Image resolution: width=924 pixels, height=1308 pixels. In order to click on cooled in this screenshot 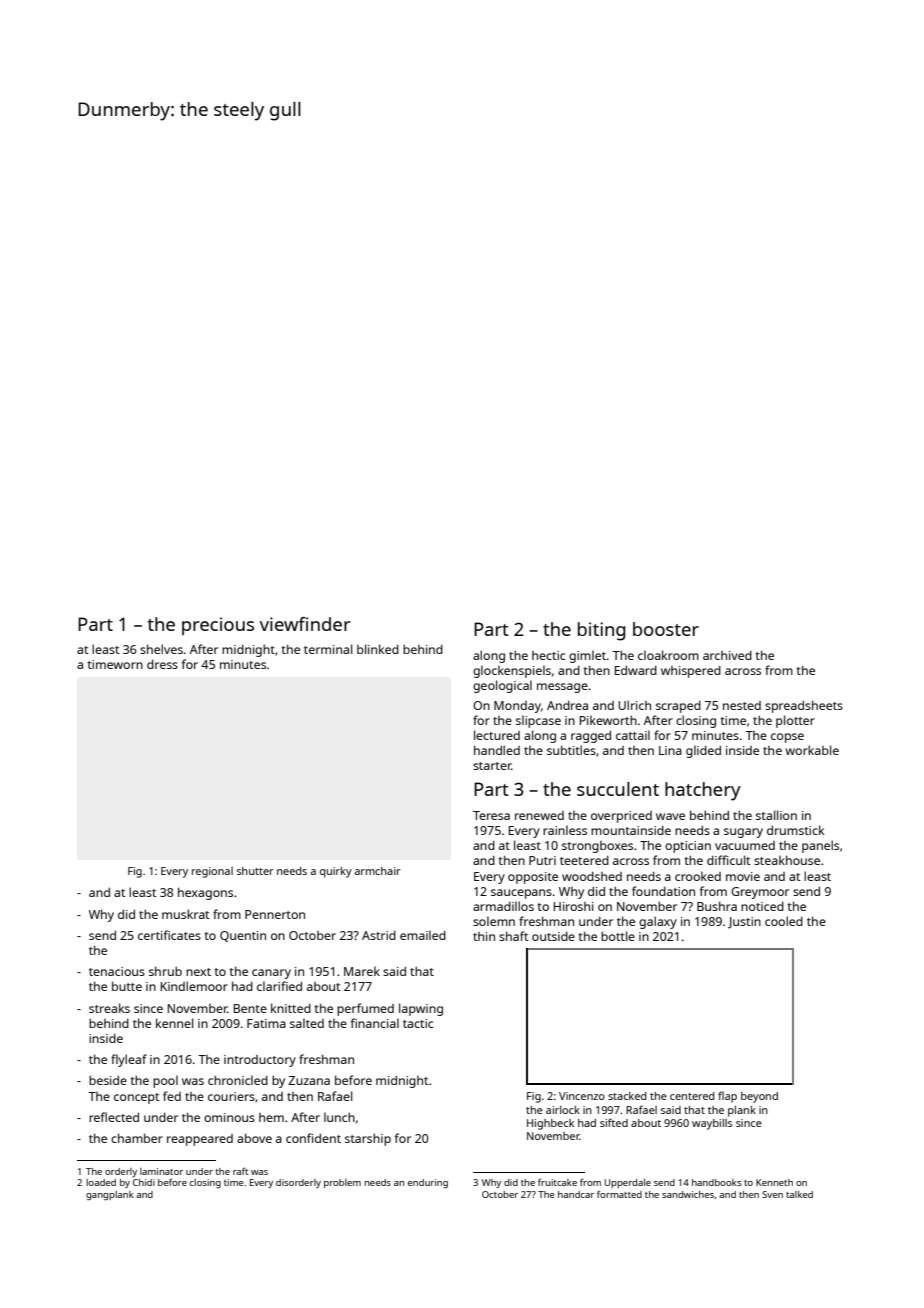, I will do `click(784, 921)`.
